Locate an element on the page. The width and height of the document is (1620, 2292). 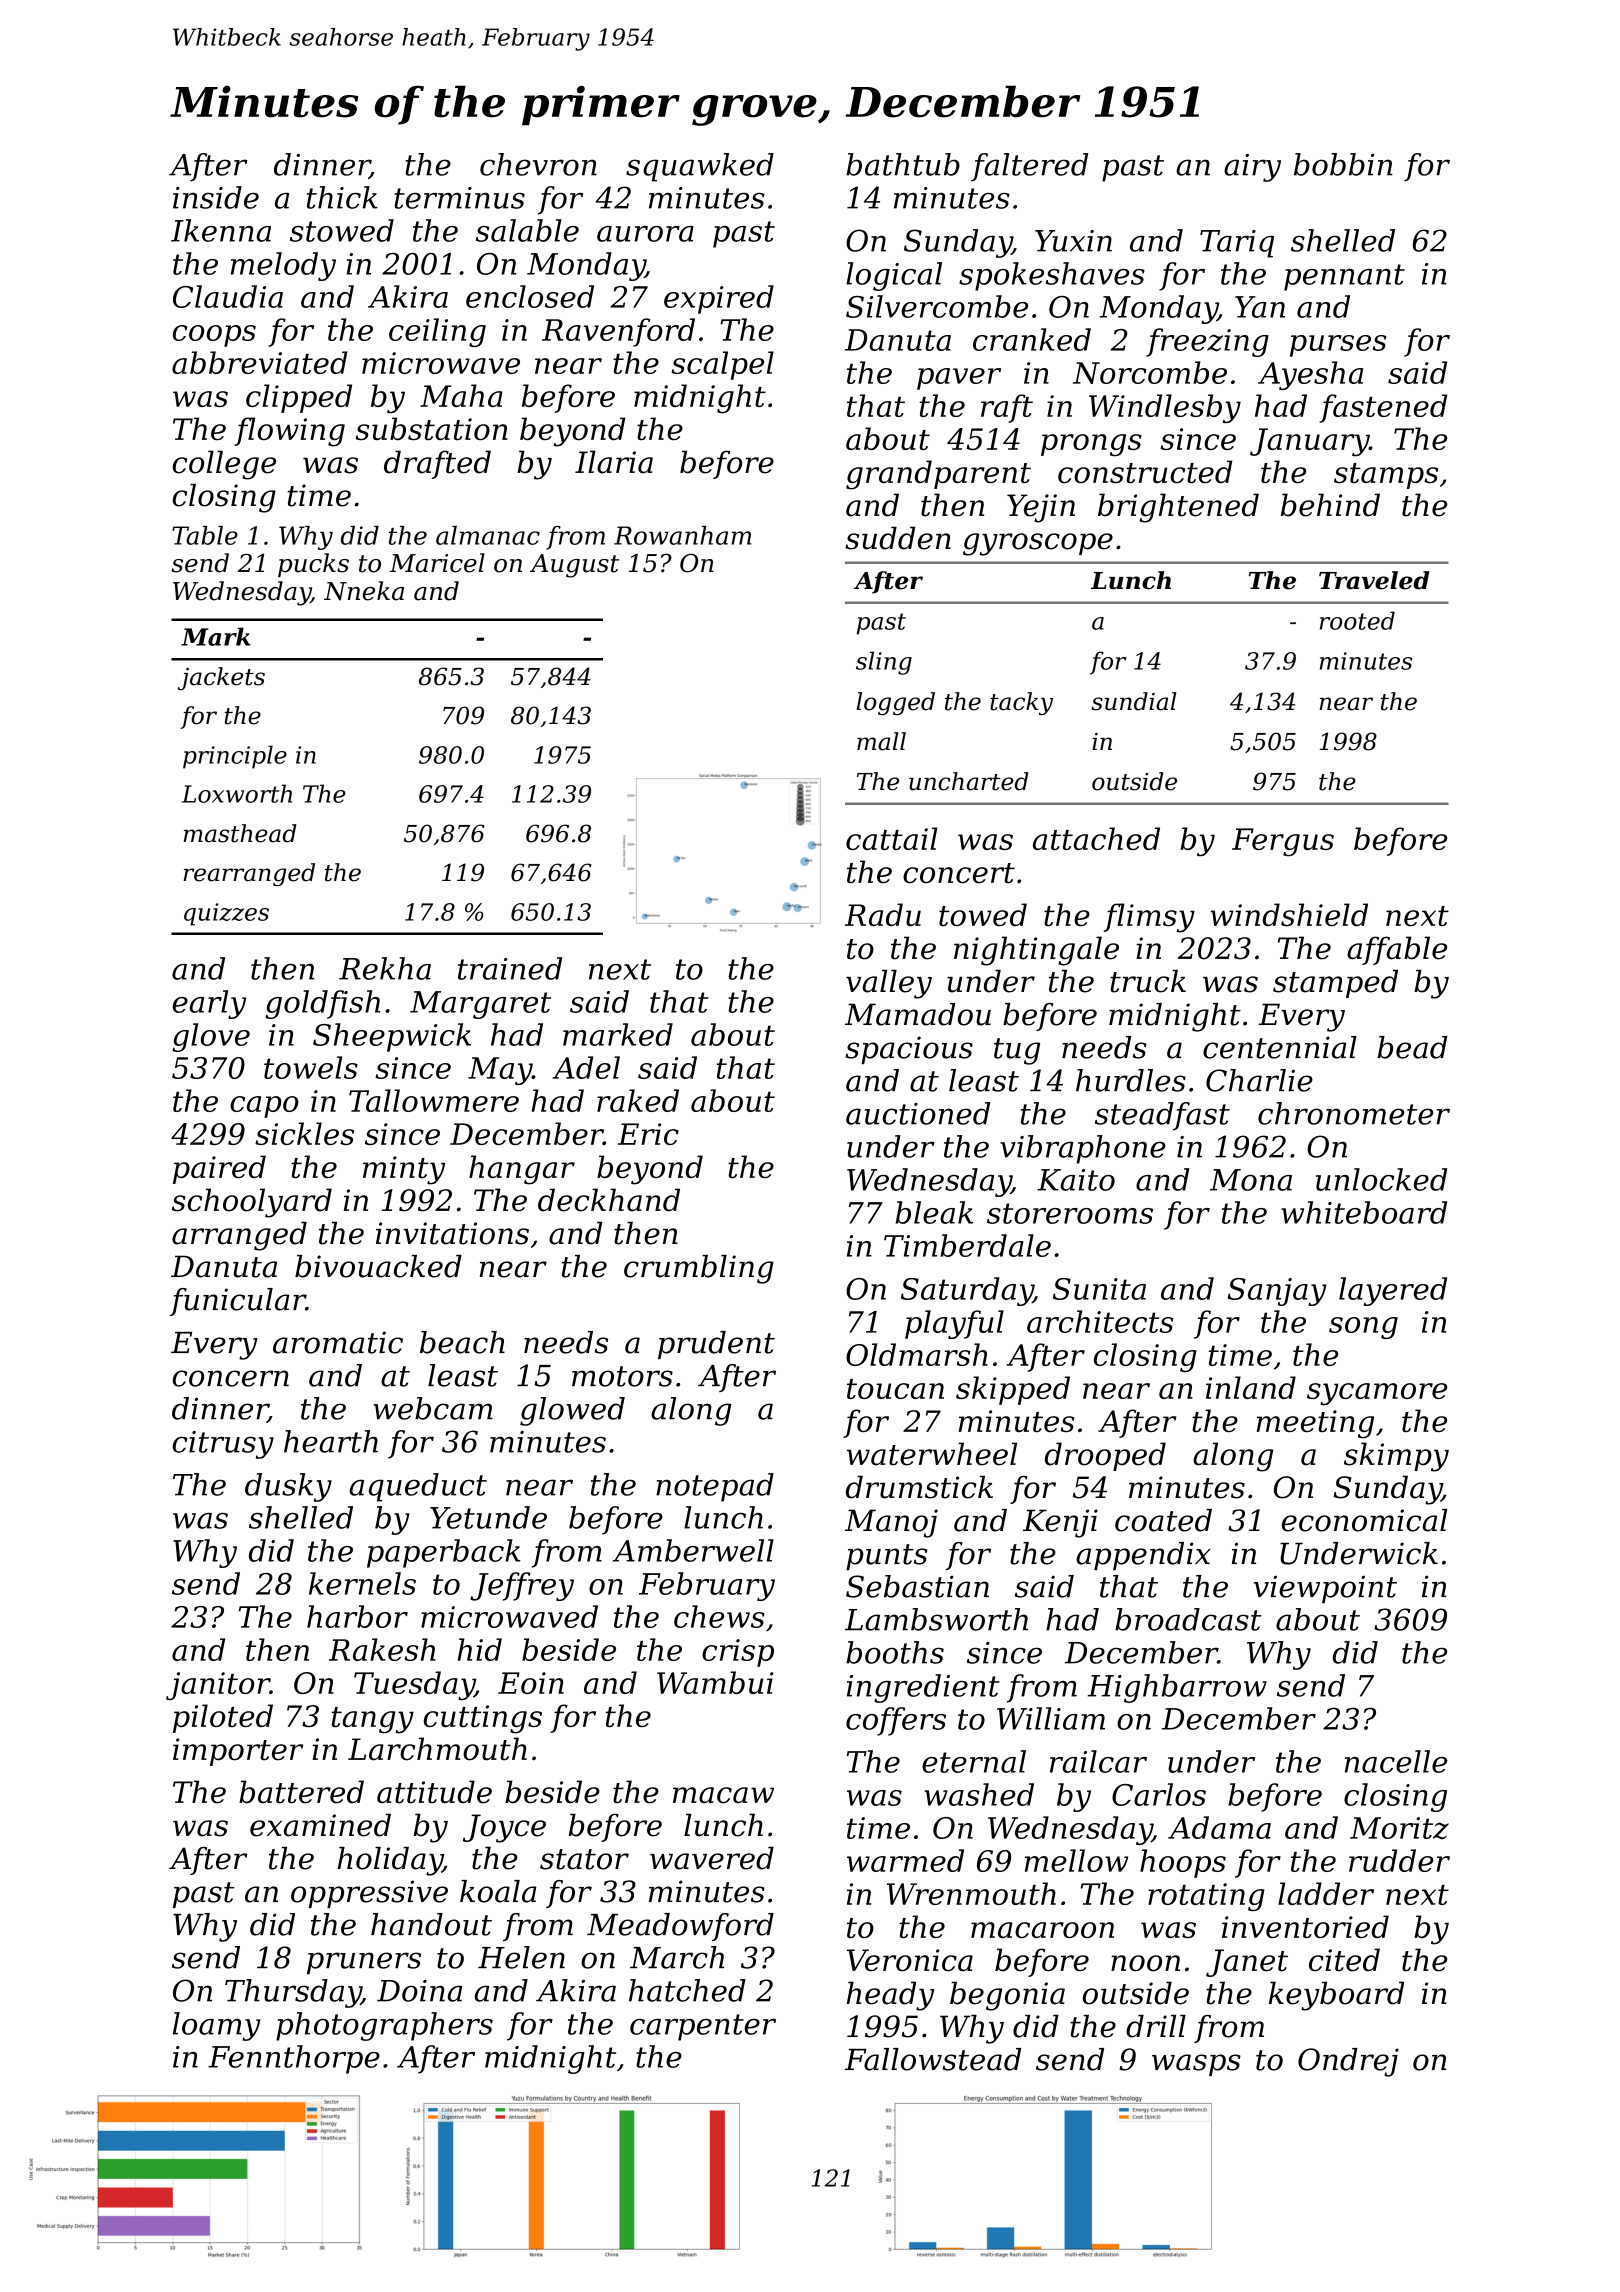
squawked is located at coordinates (700, 167).
